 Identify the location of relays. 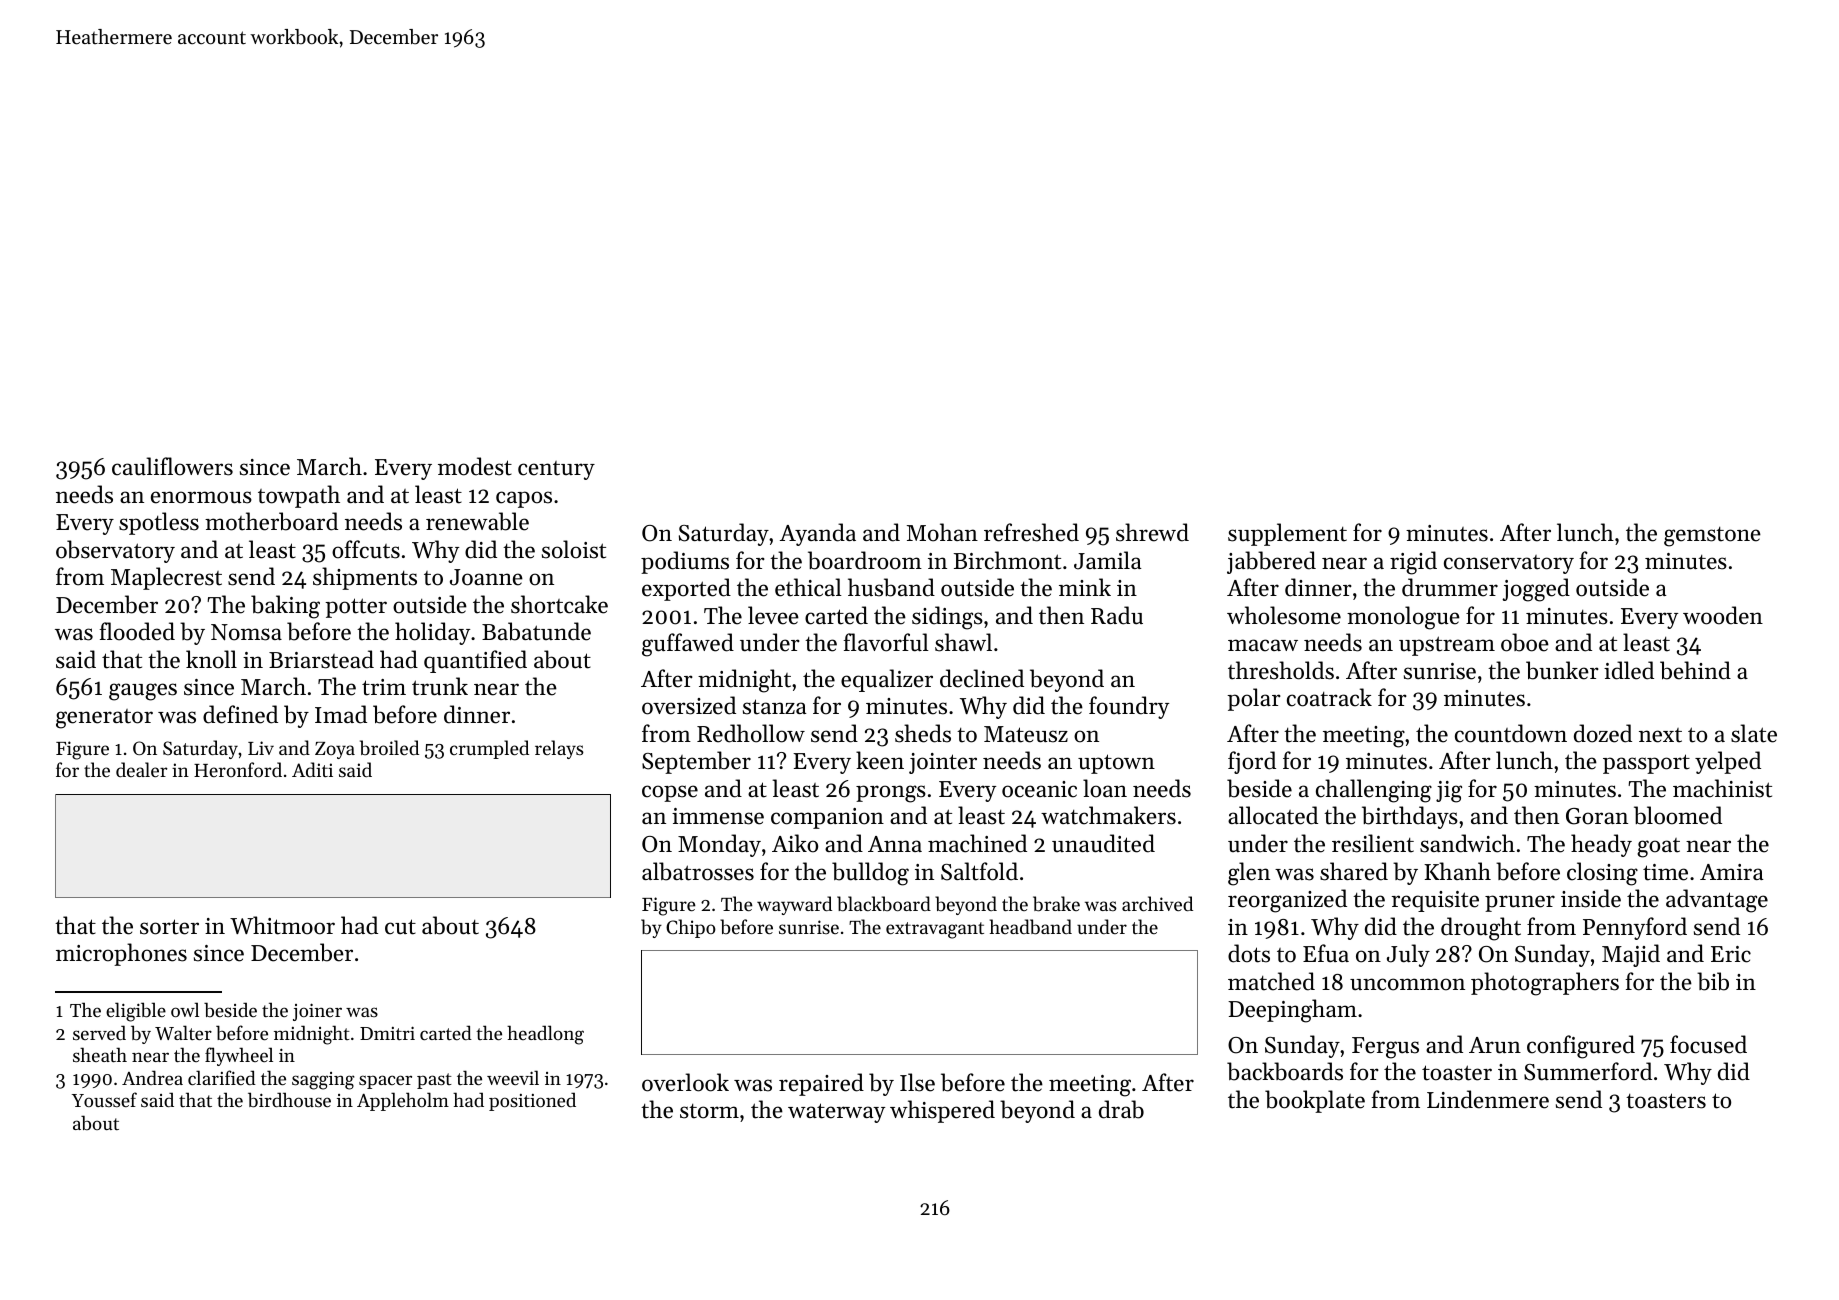
(559, 749).
